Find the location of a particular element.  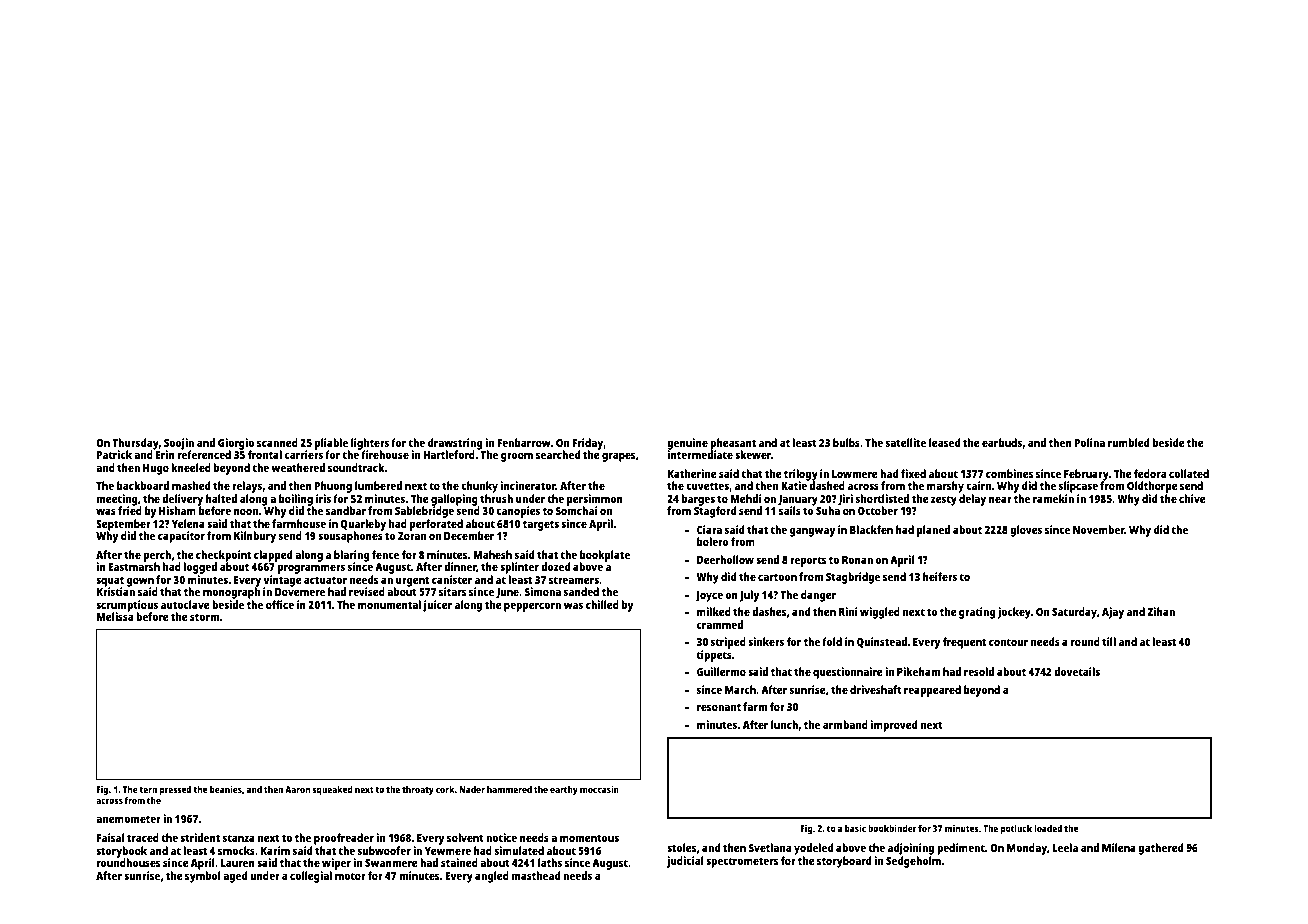

capacitor is located at coordinates (181, 537).
